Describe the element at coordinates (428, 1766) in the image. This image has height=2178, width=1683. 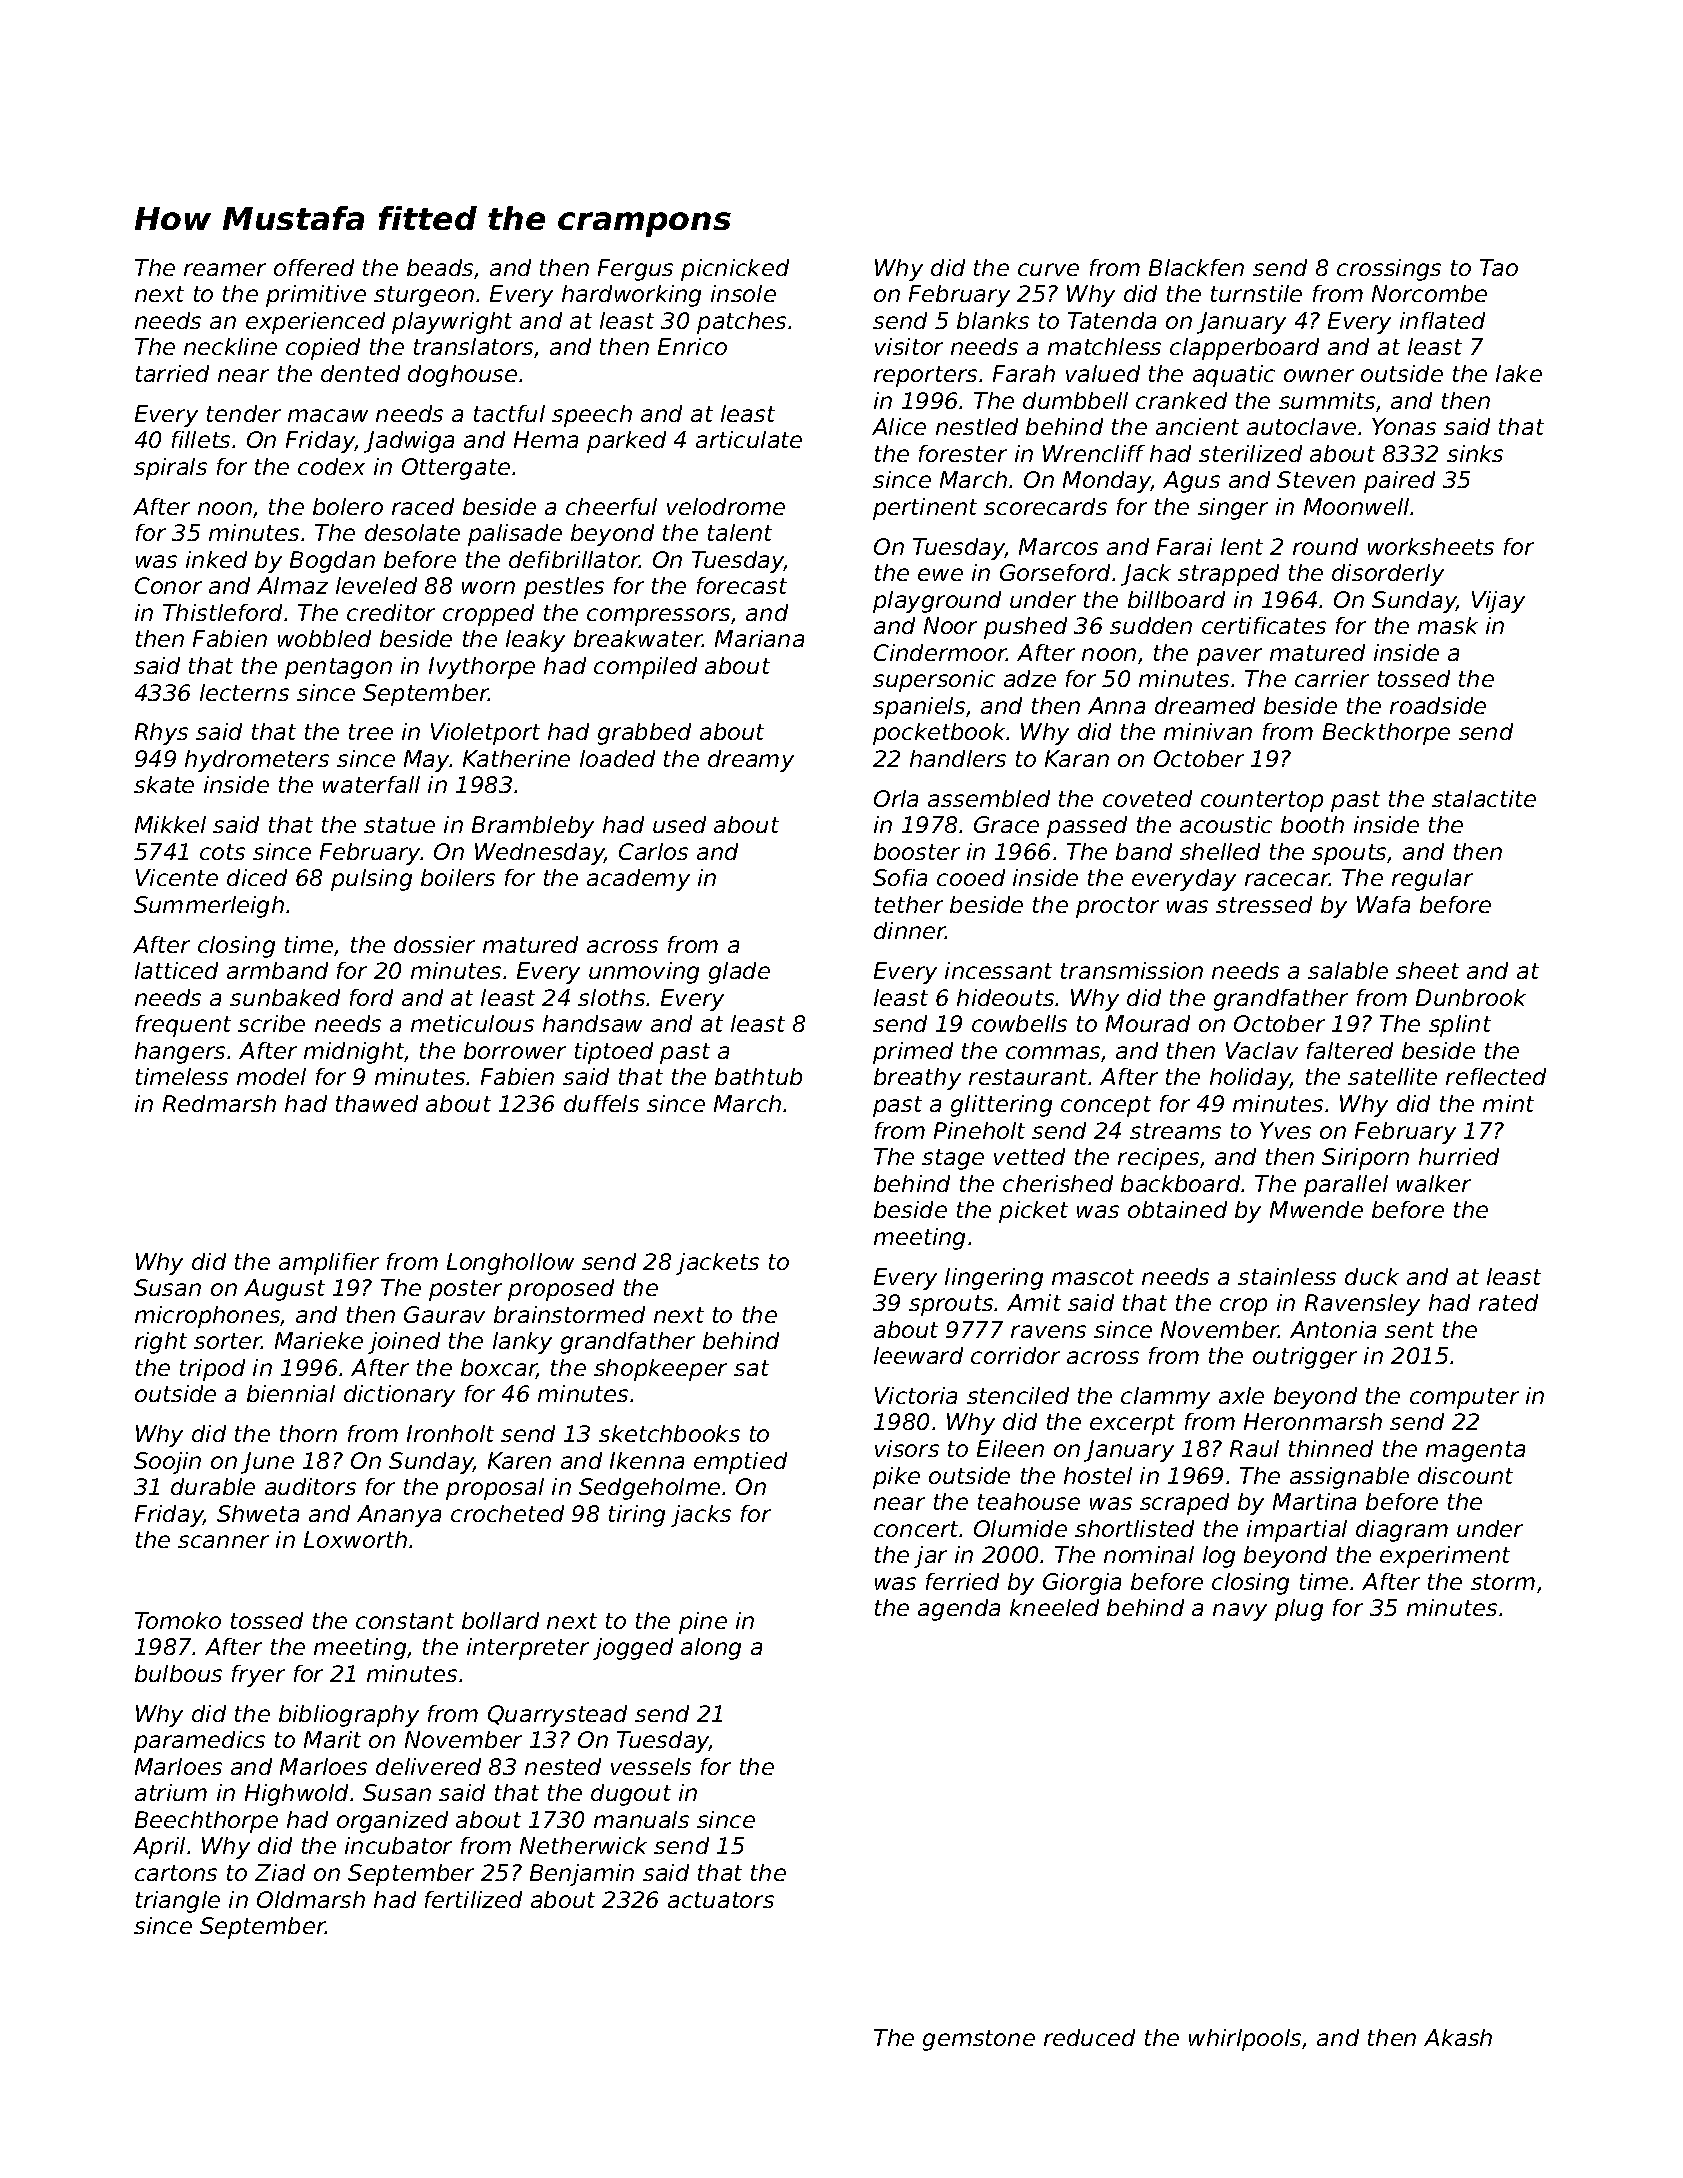
I see `delivered` at that location.
